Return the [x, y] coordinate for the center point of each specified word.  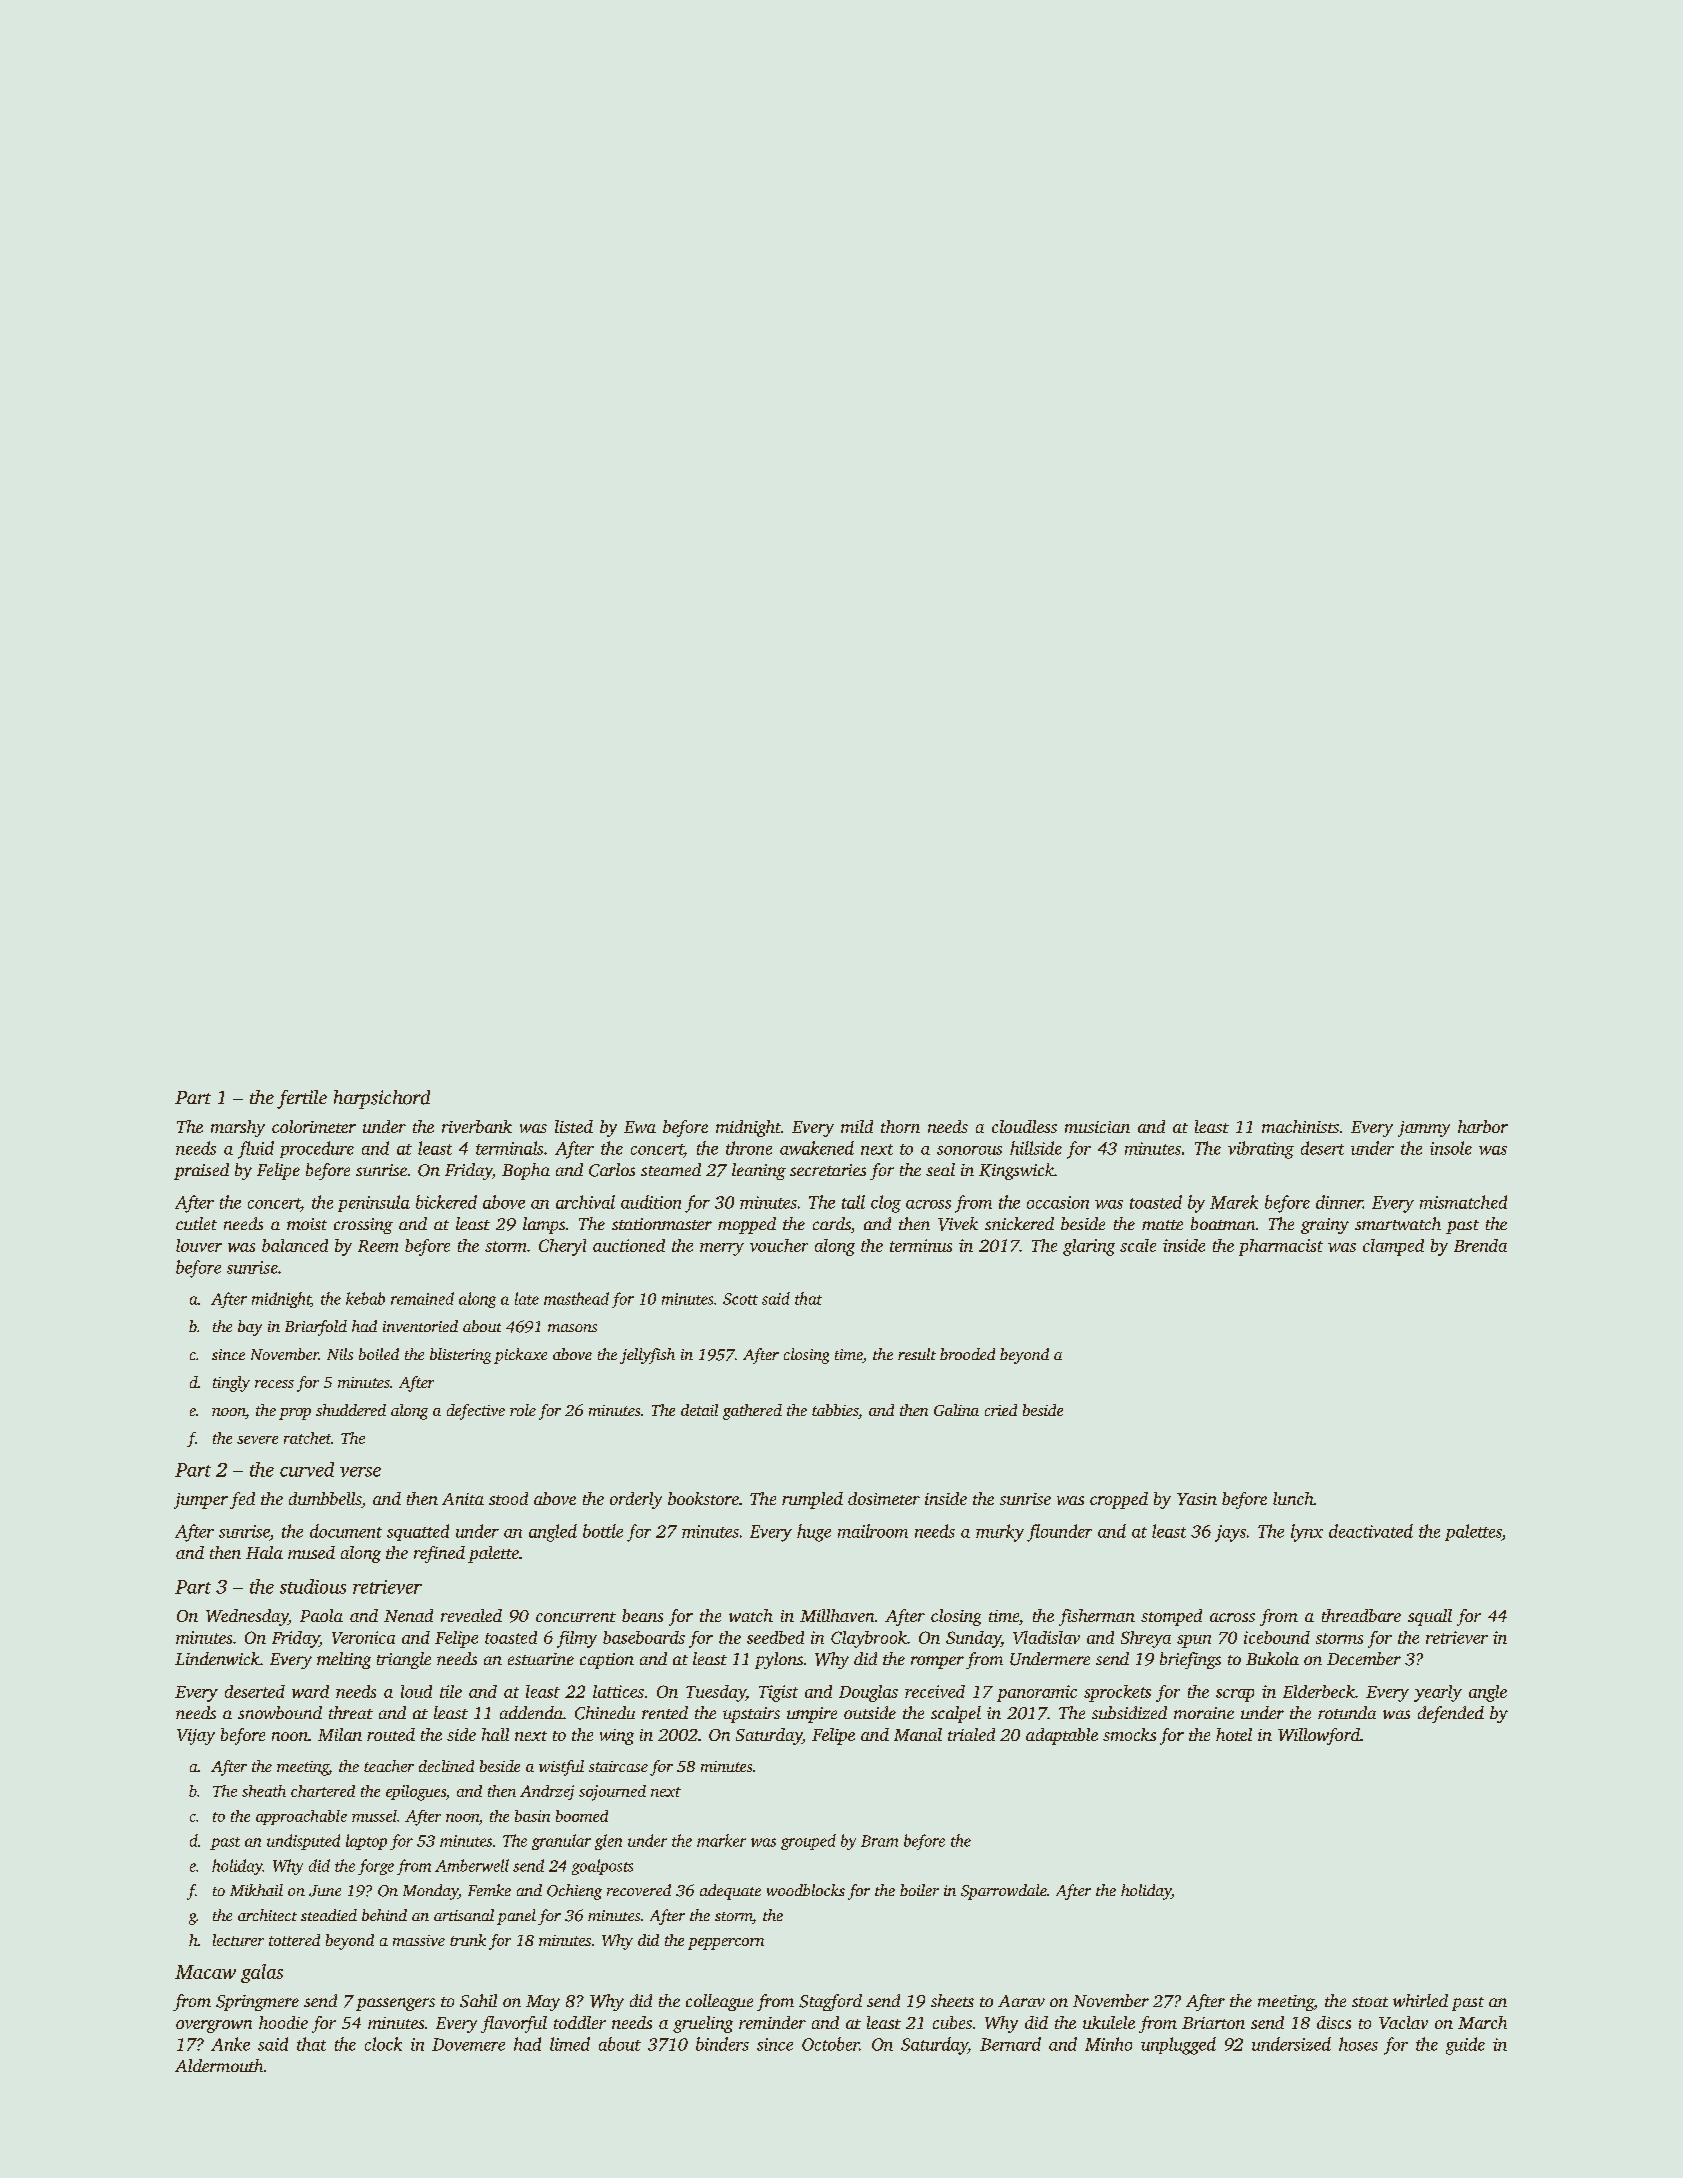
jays [1230, 1533]
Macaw [205, 1972]
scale [1138, 1245]
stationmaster [662, 1224]
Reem [378, 1246]
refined [439, 1554]
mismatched [1463, 1202]
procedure [317, 1149]
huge [814, 1533]
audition [651, 1202]
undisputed [303, 1842]
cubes [952, 2022]
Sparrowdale [1004, 1892]
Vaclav [1403, 2022]
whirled [1420, 2000]
